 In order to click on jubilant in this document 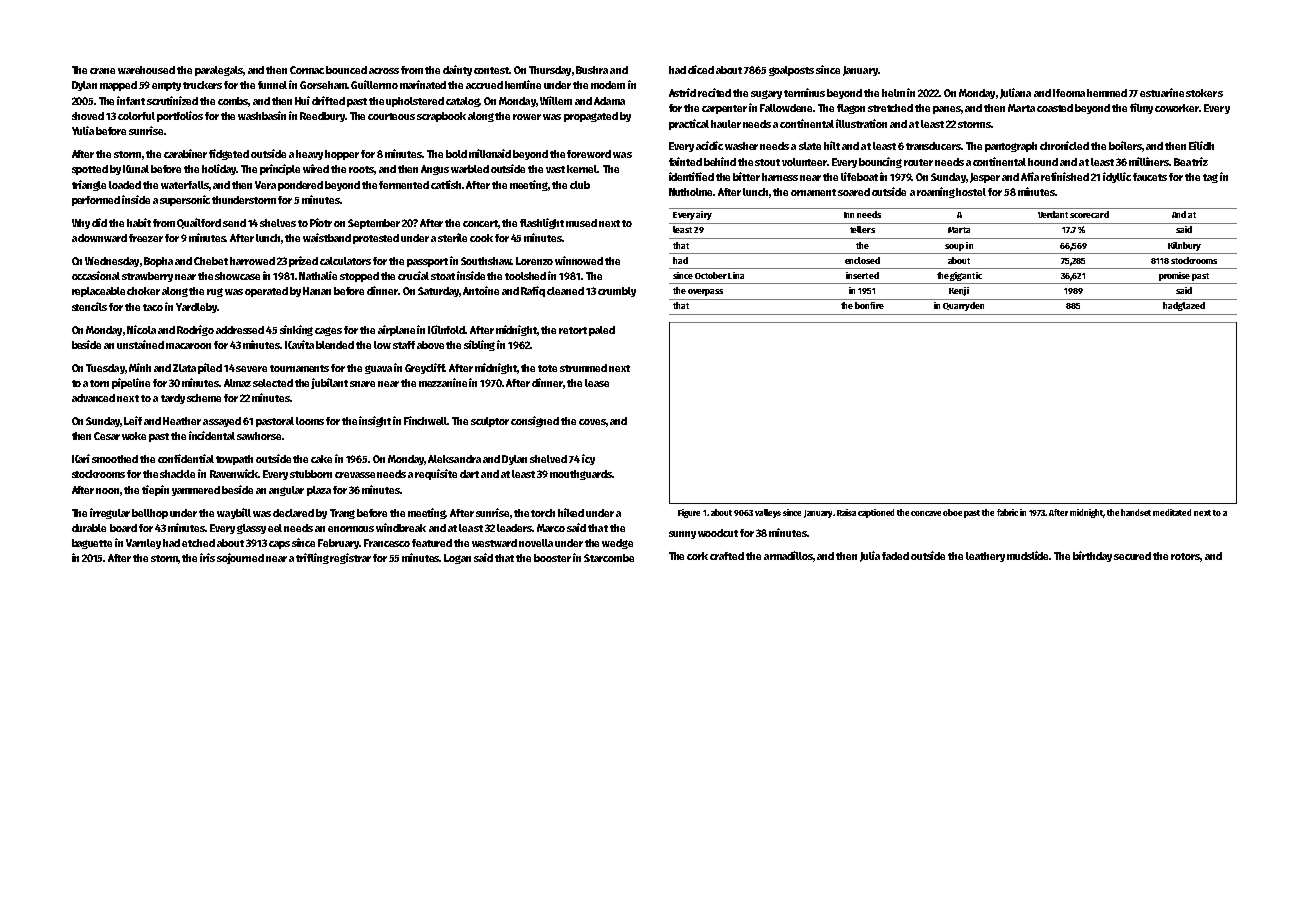, I will do `click(330, 383)`.
